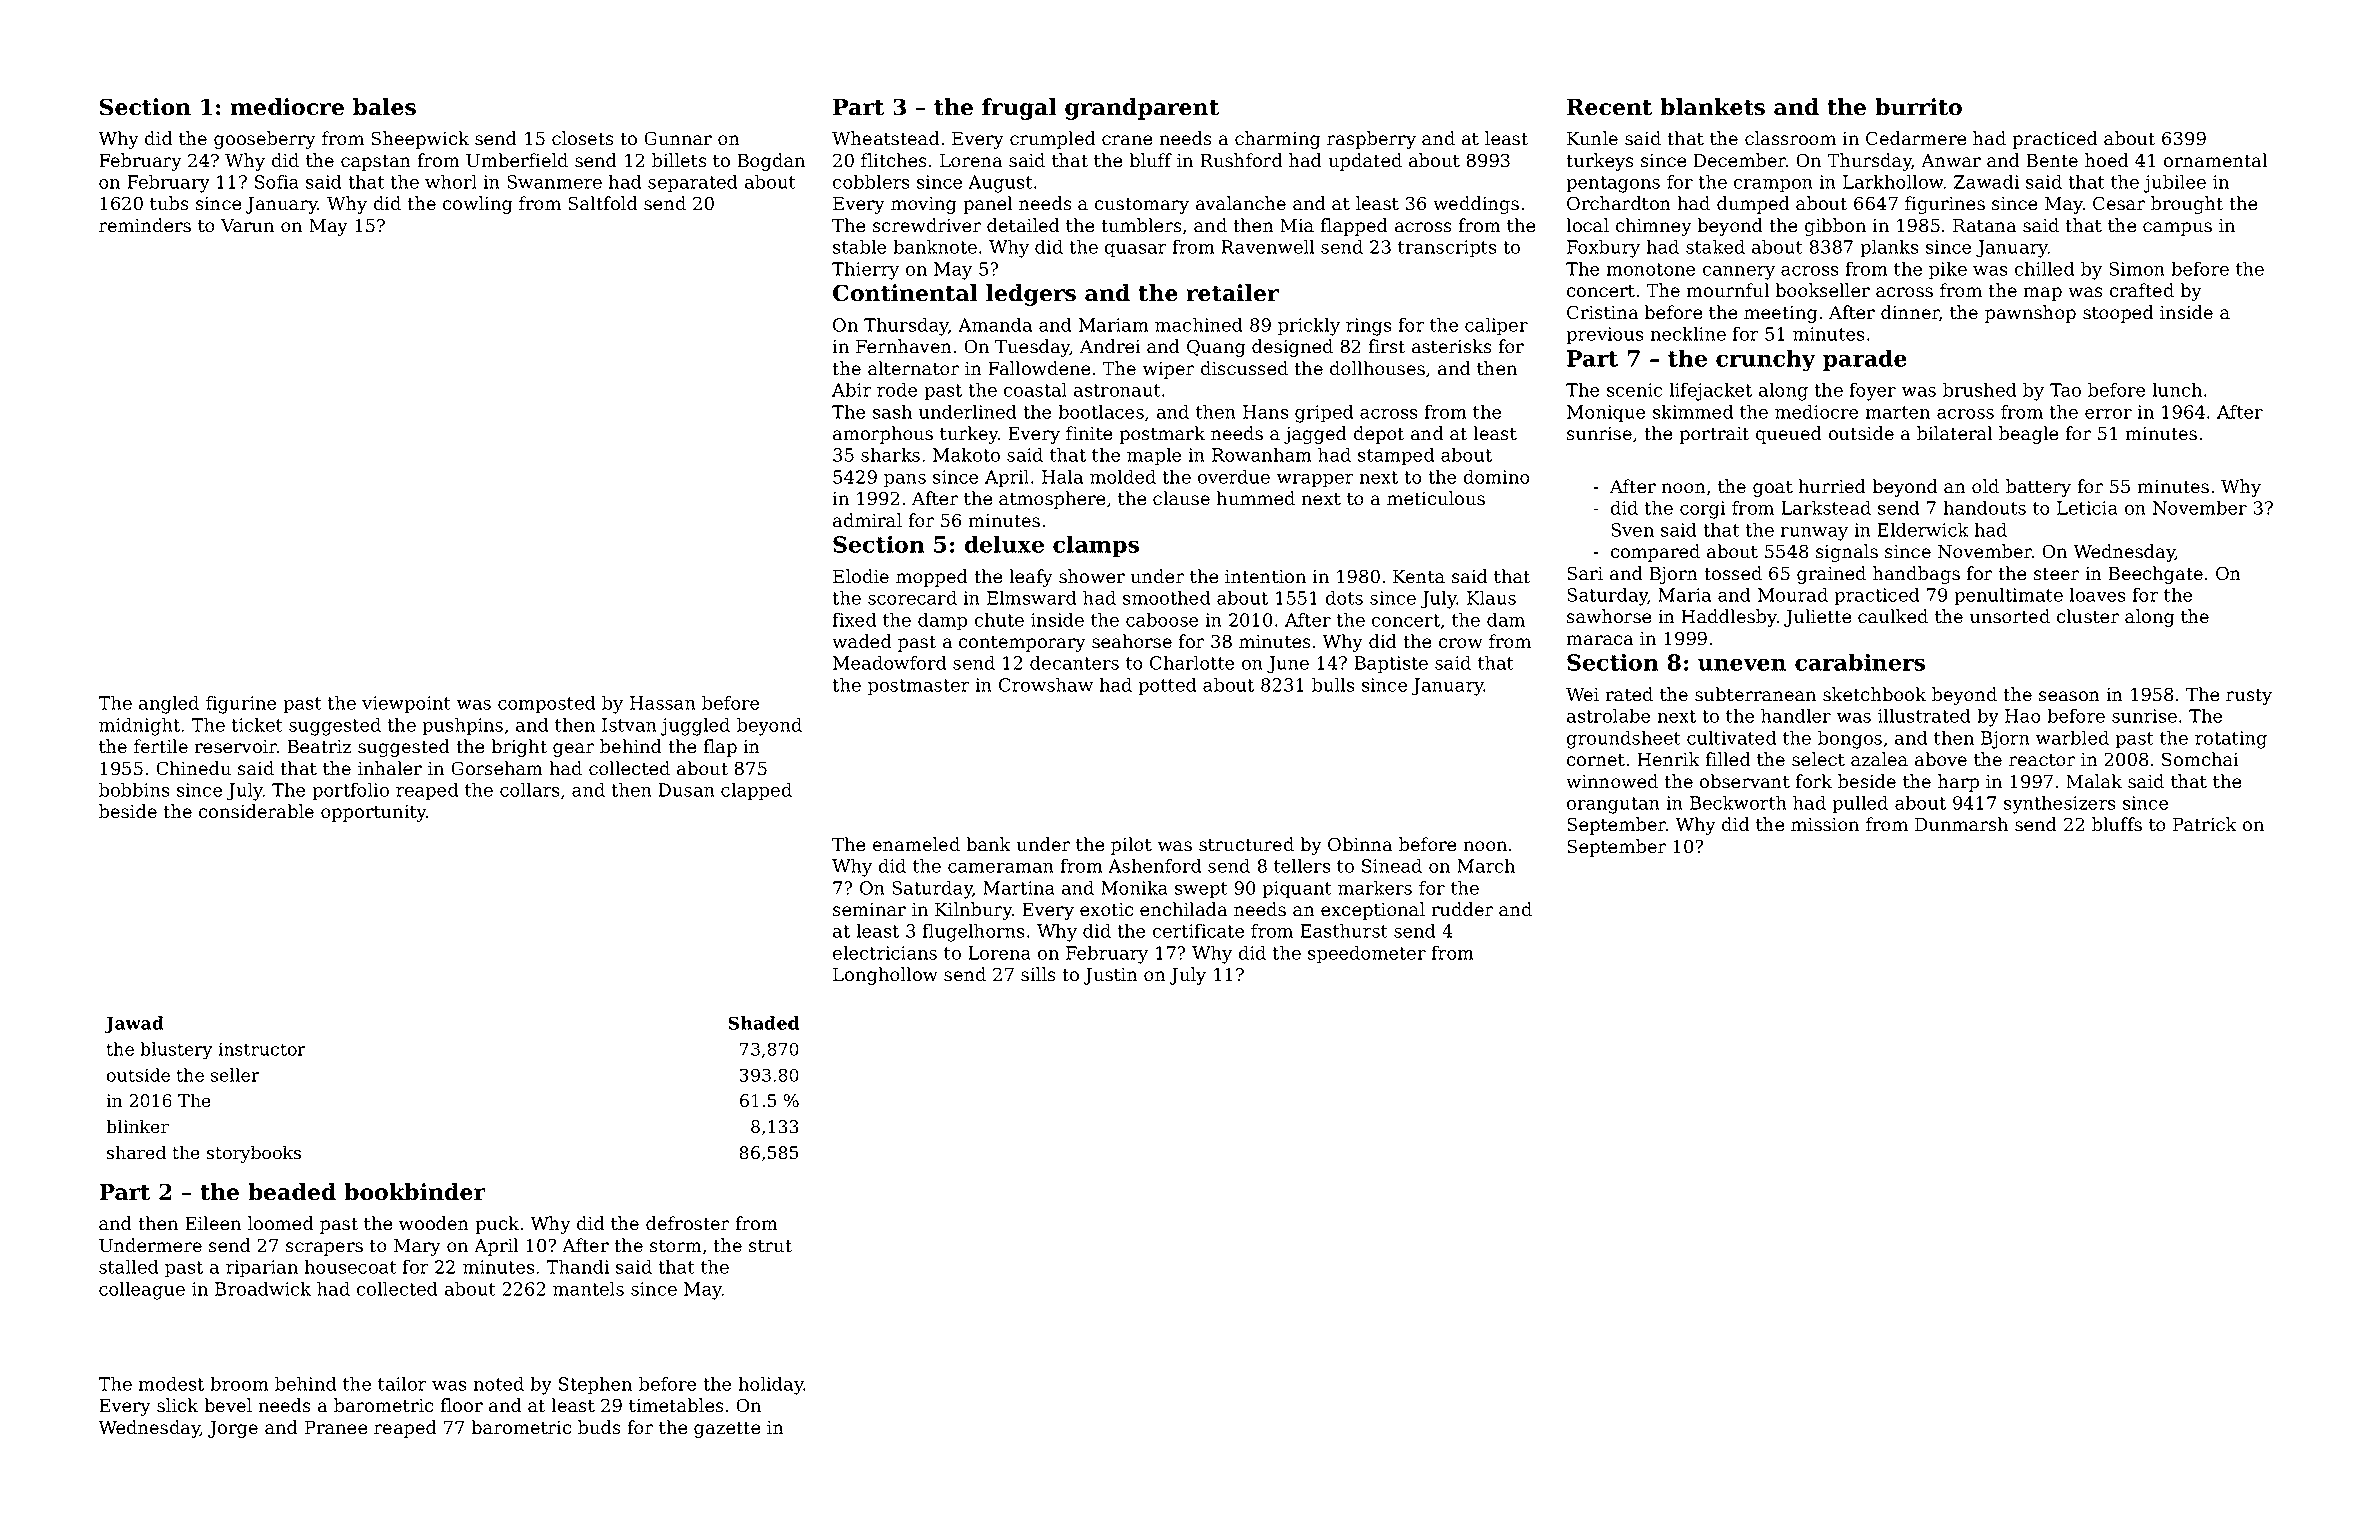 The image size is (2374, 1536). Describe the element at coordinates (1183, 909) in the page. I see `enchilada` at that location.
